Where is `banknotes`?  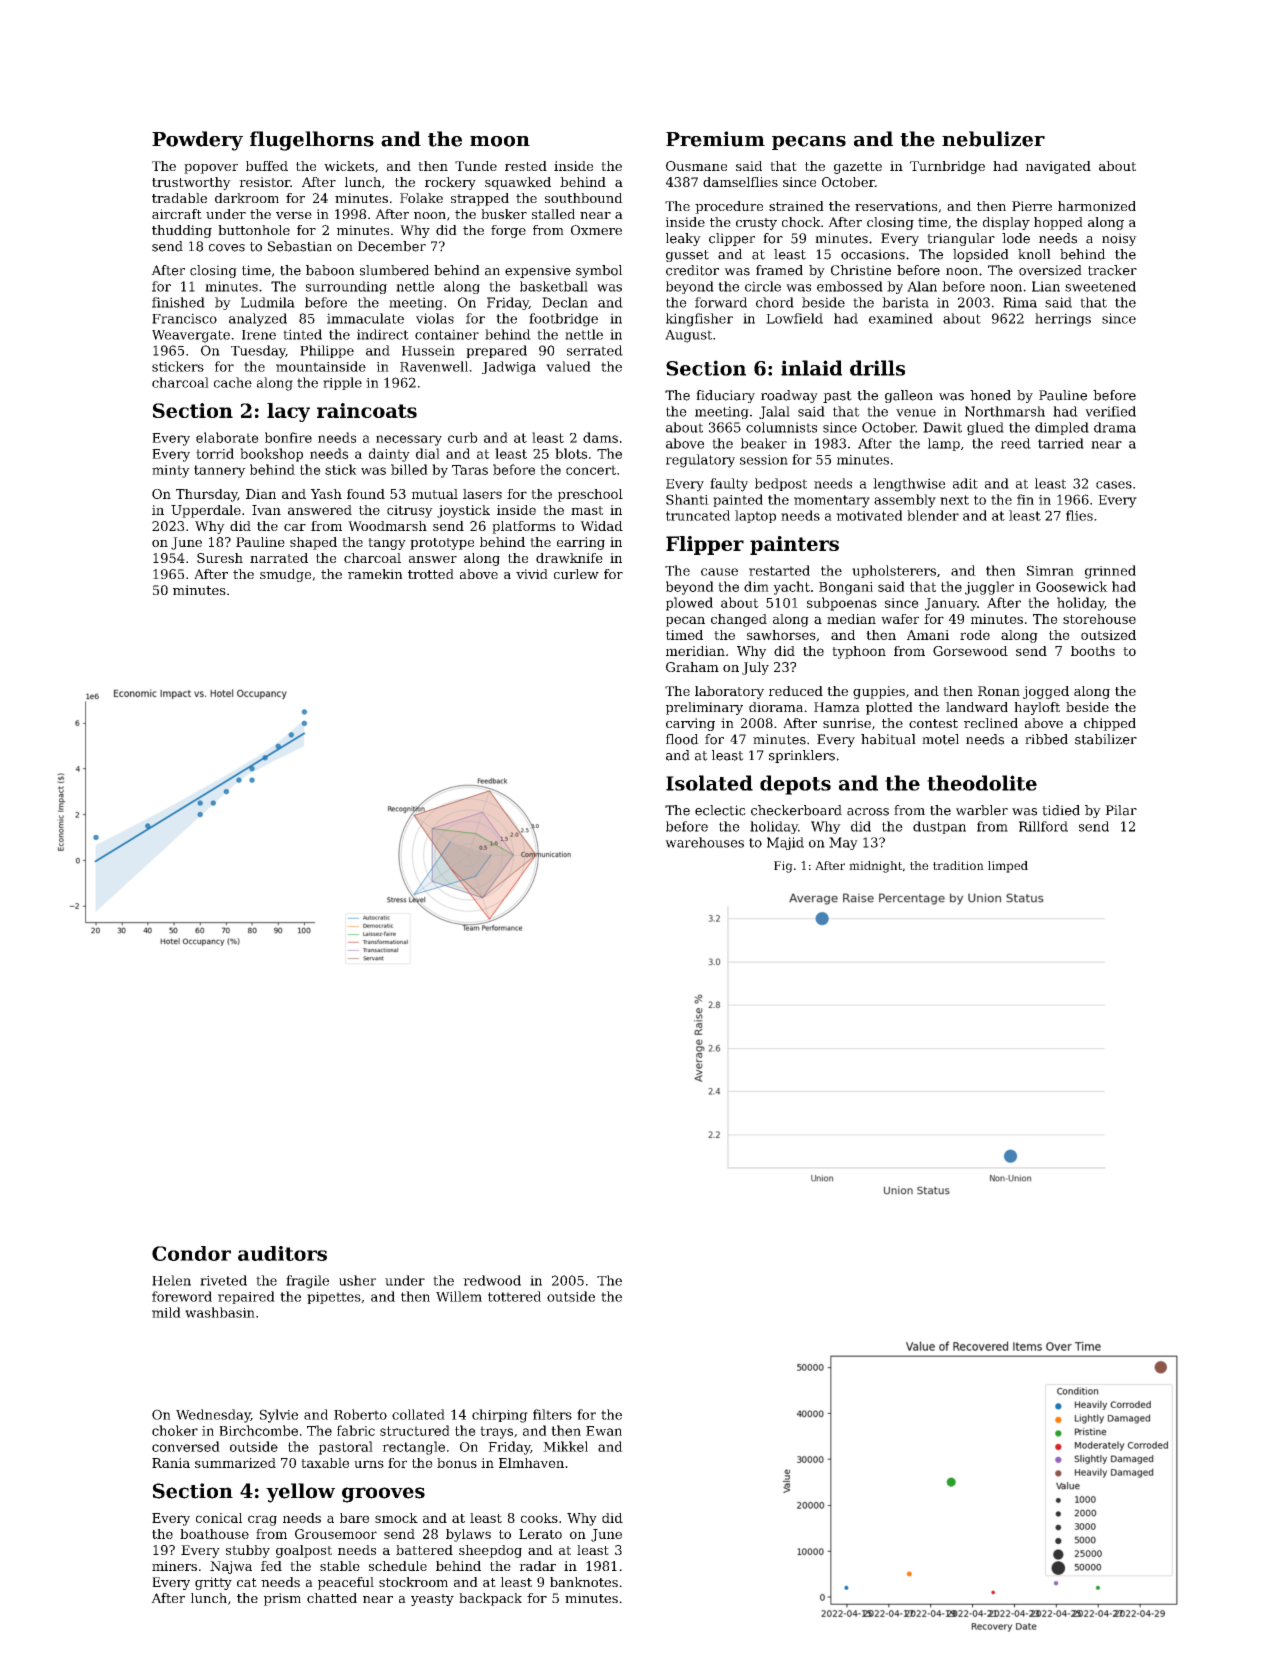
banknotes is located at coordinates (584, 1582).
